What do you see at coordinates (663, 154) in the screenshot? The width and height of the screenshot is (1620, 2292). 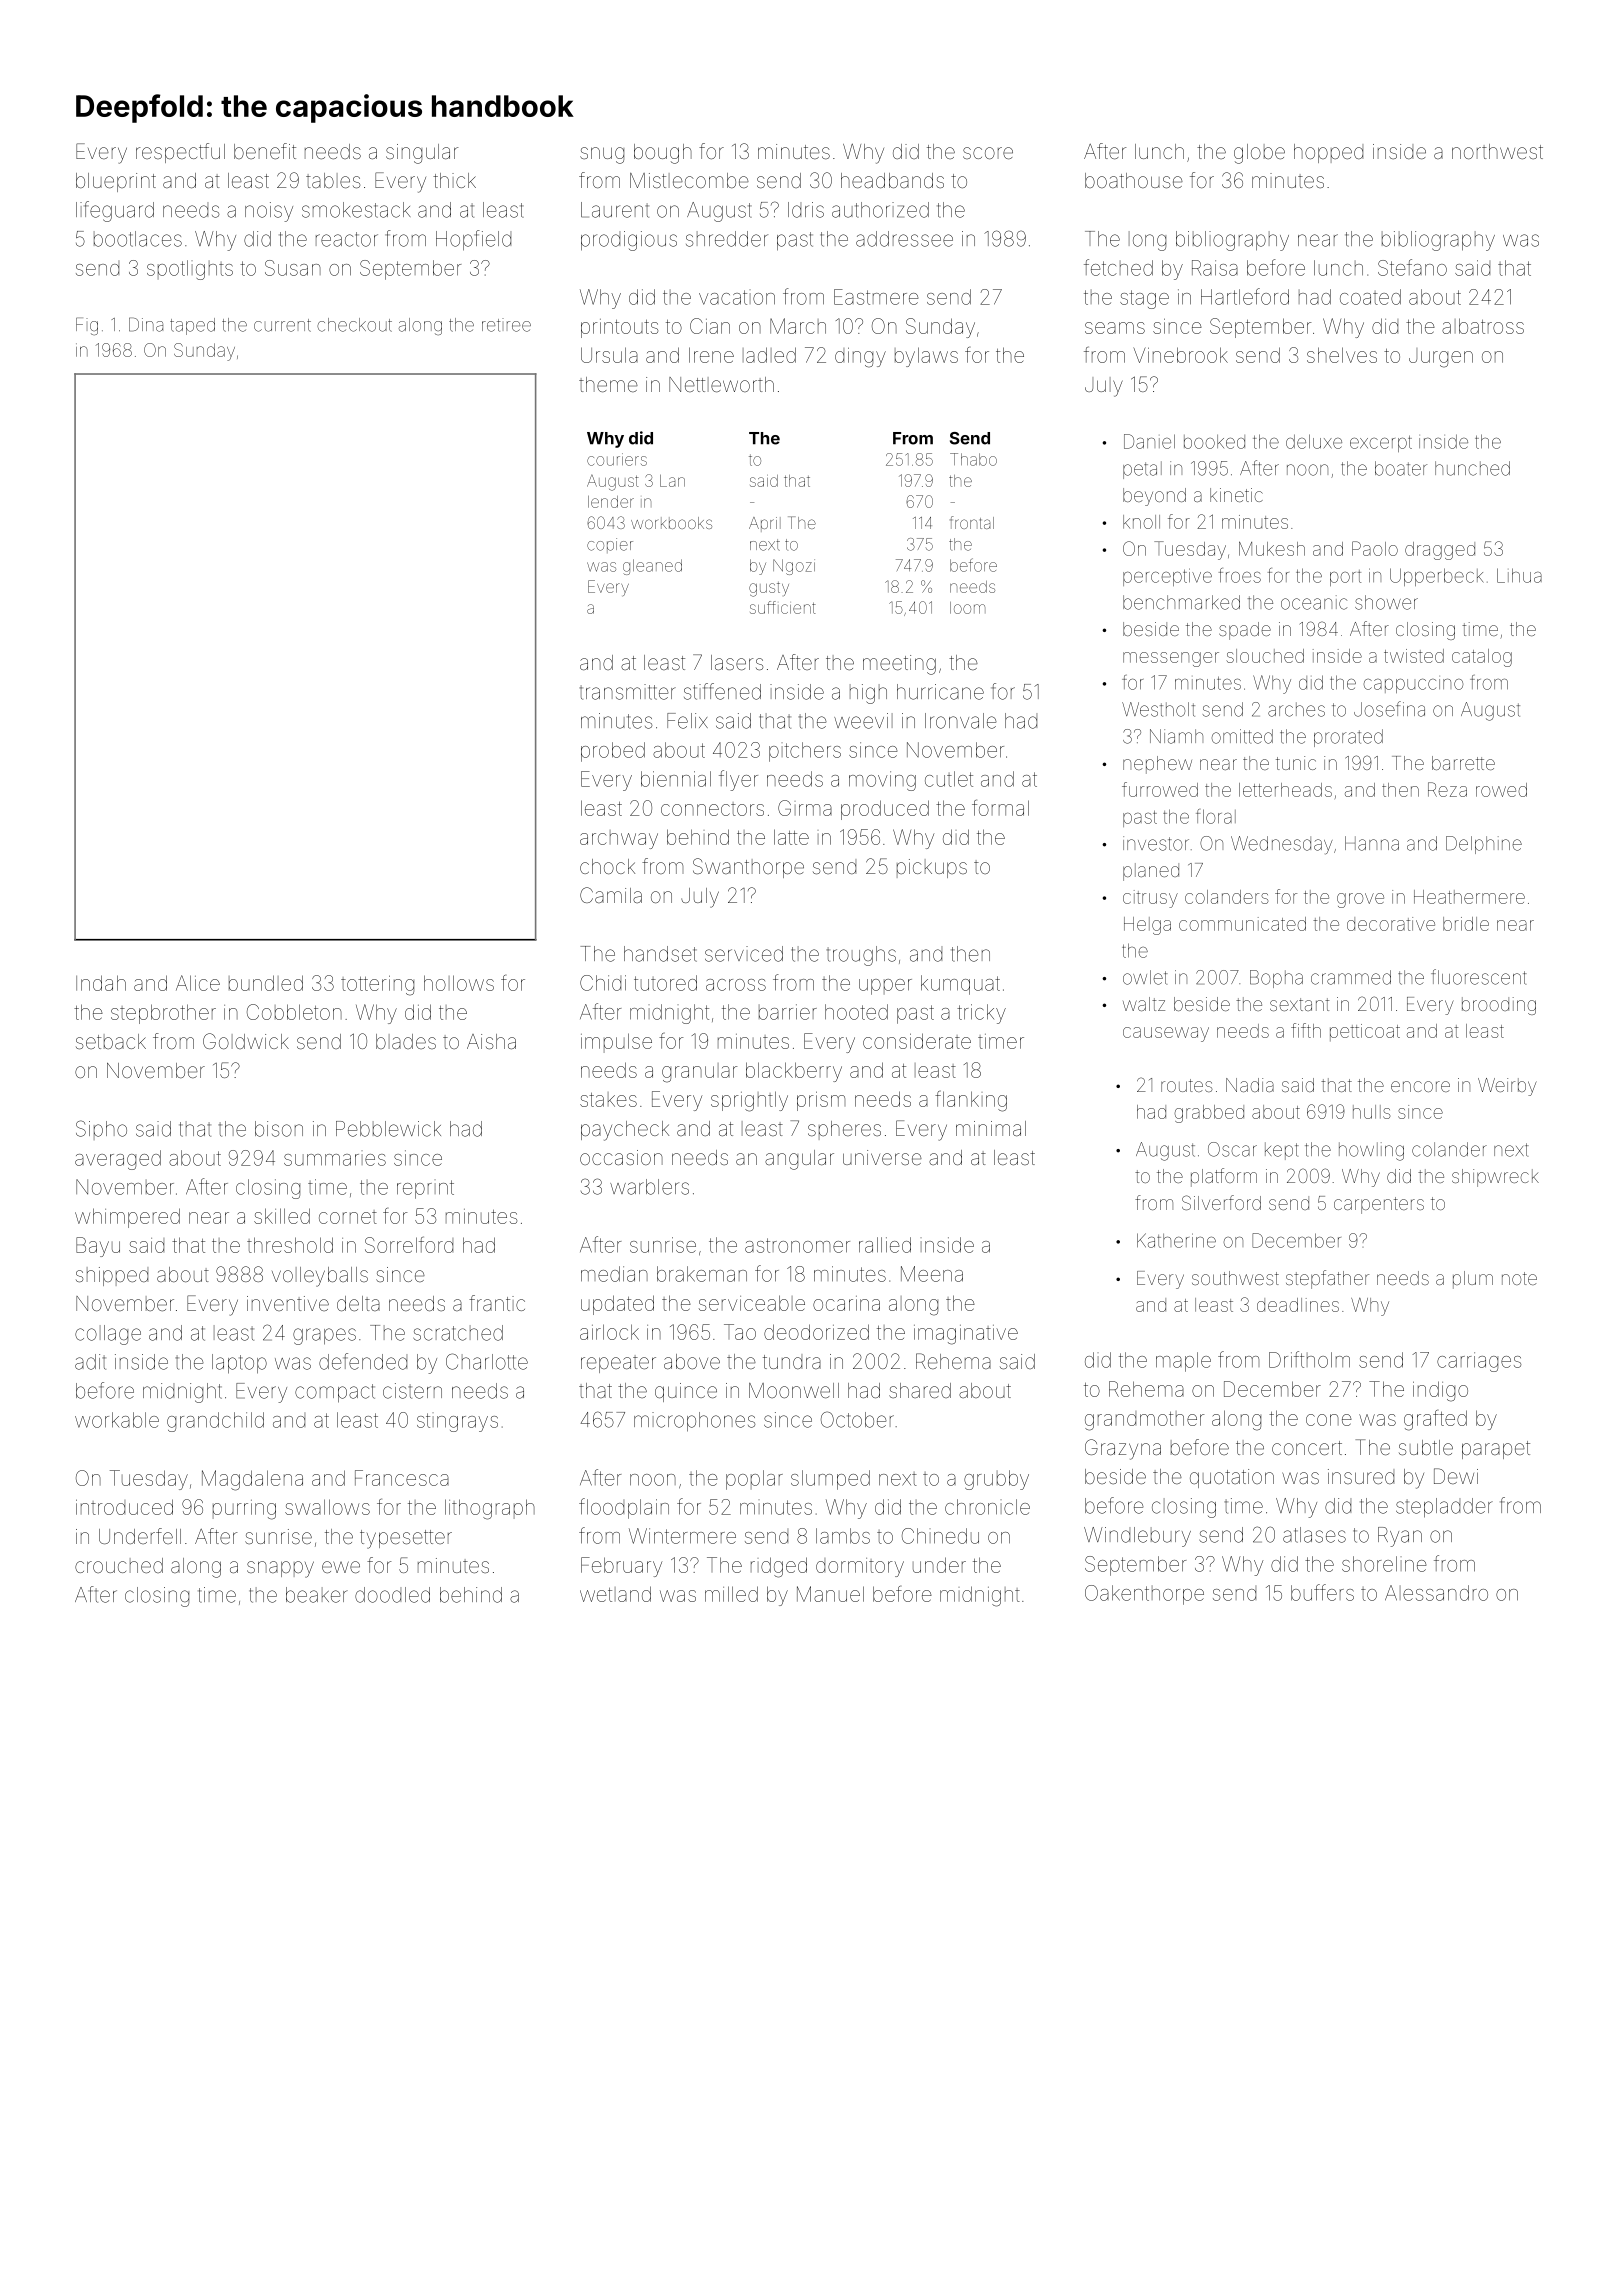 I see `bough` at bounding box center [663, 154].
